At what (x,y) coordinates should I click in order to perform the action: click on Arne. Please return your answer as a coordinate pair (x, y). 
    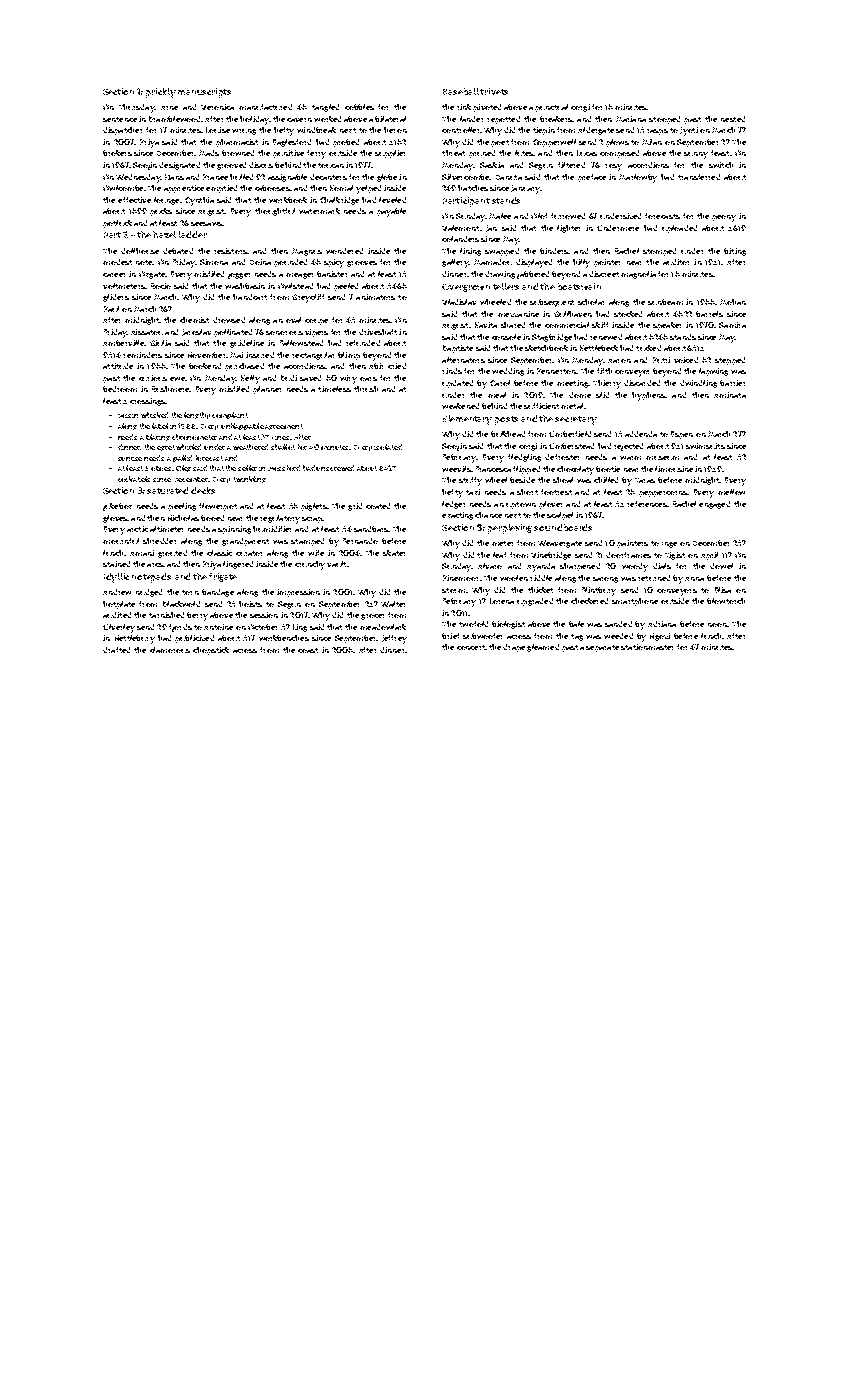
    Looking at the image, I should click on (169, 108).
